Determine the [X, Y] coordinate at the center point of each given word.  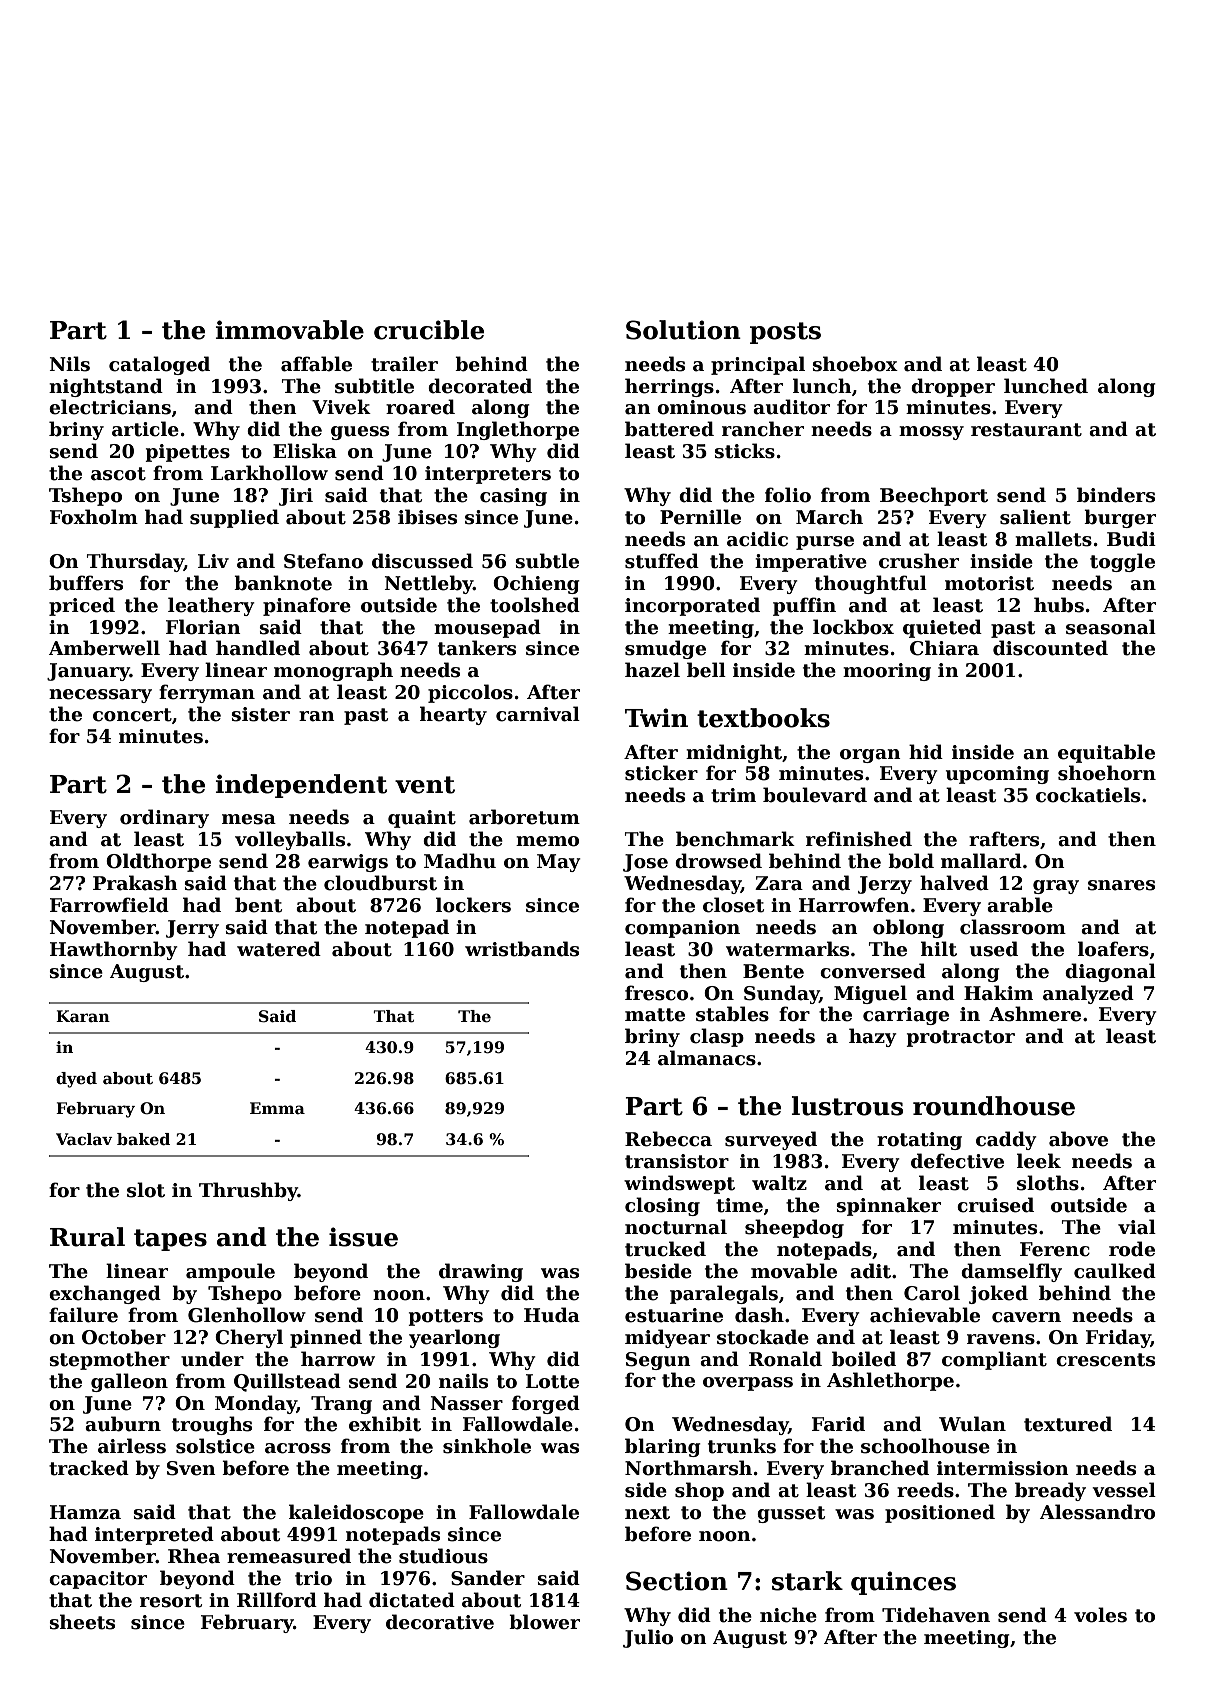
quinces [903, 1583]
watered [279, 949]
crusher [919, 561]
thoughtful [871, 584]
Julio [648, 1638]
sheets [82, 1622]
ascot [118, 474]
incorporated [692, 606]
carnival [538, 714]
